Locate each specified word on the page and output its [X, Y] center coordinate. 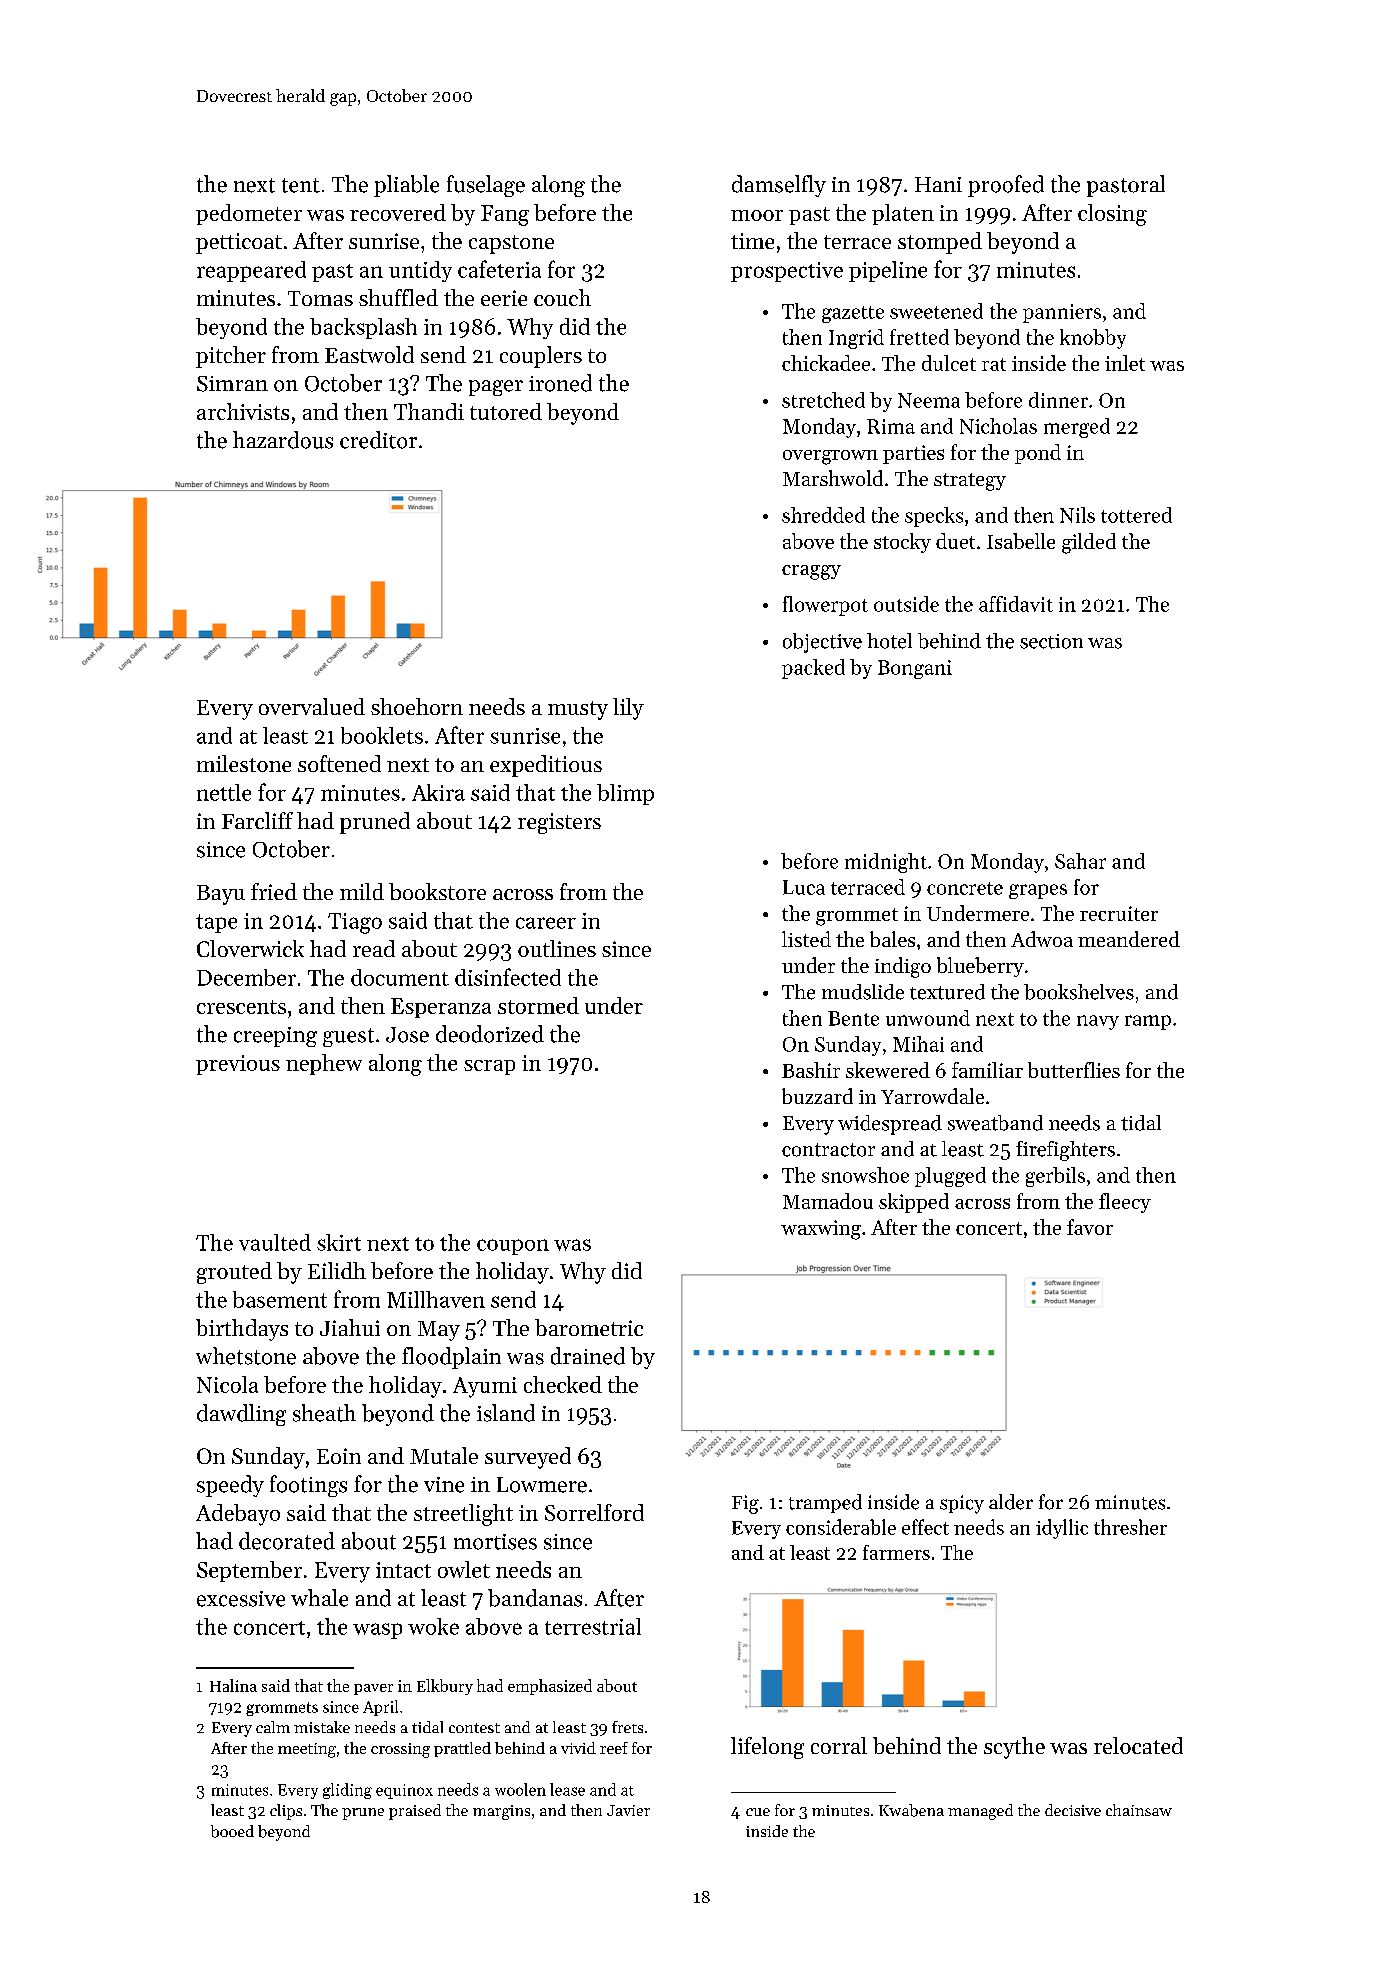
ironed [560, 383]
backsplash [363, 328]
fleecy [1125, 1203]
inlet [1125, 363]
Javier [628, 1810]
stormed [538, 1005]
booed [232, 1831]
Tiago [355, 923]
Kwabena [911, 1810]
